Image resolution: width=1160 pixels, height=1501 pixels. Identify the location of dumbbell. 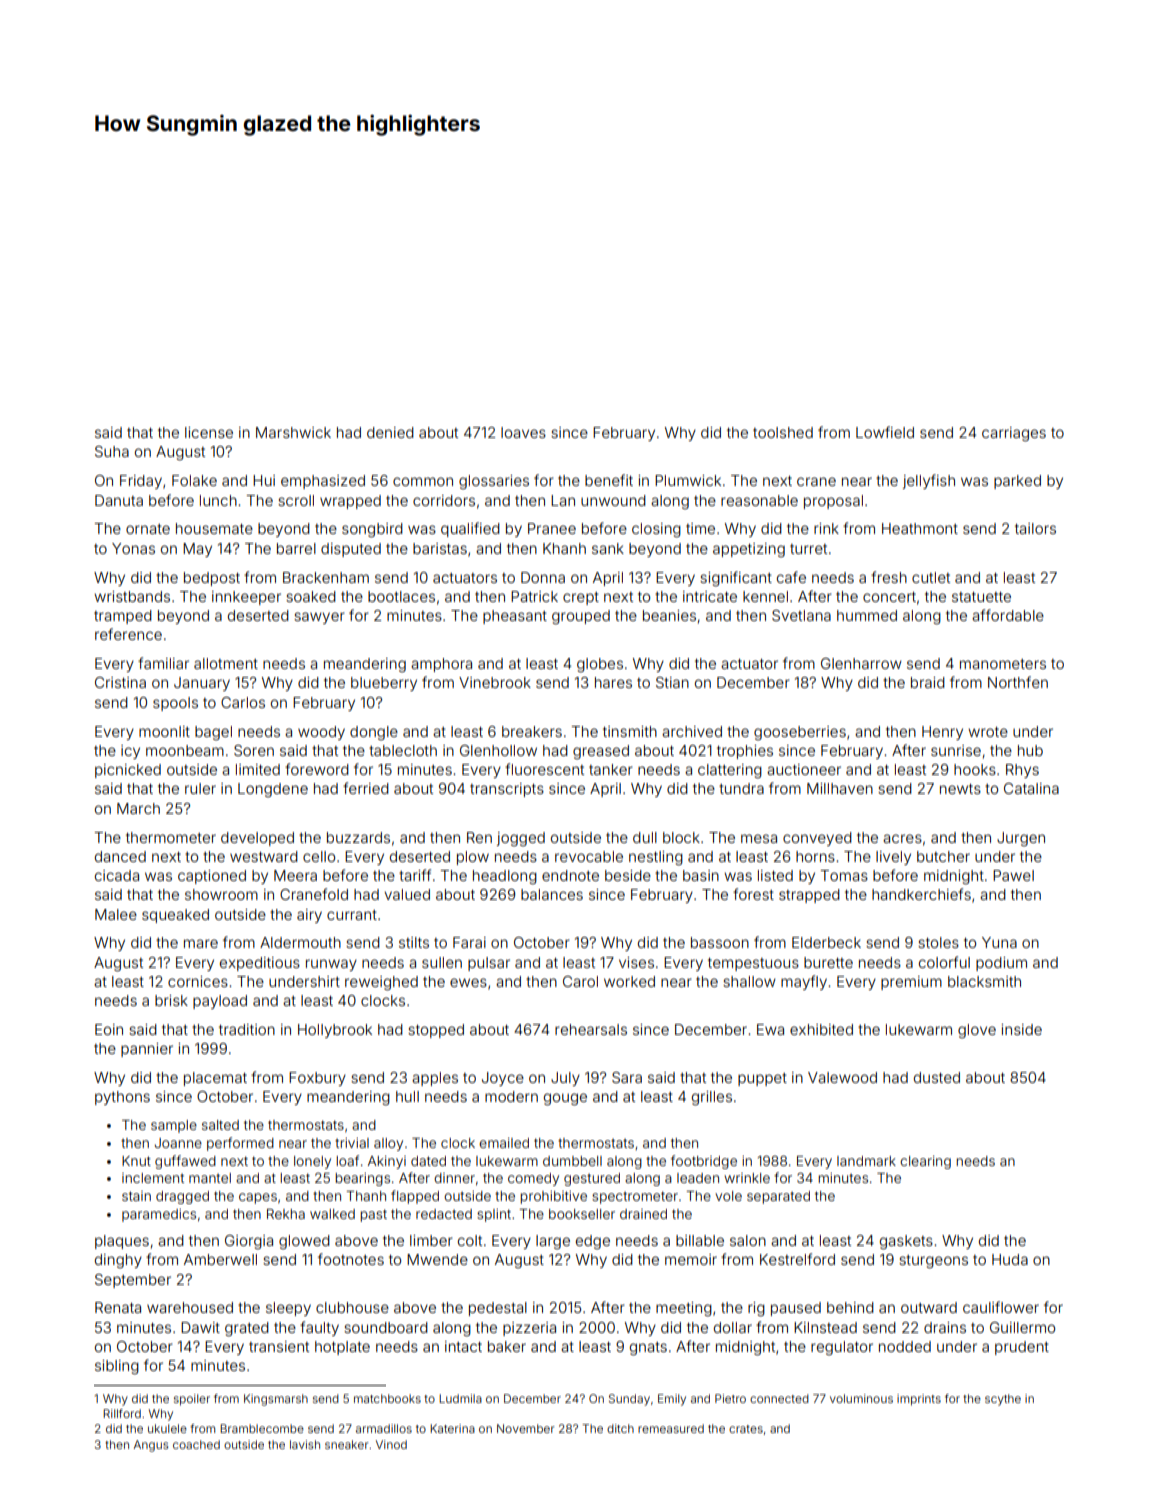
(572, 1161).
